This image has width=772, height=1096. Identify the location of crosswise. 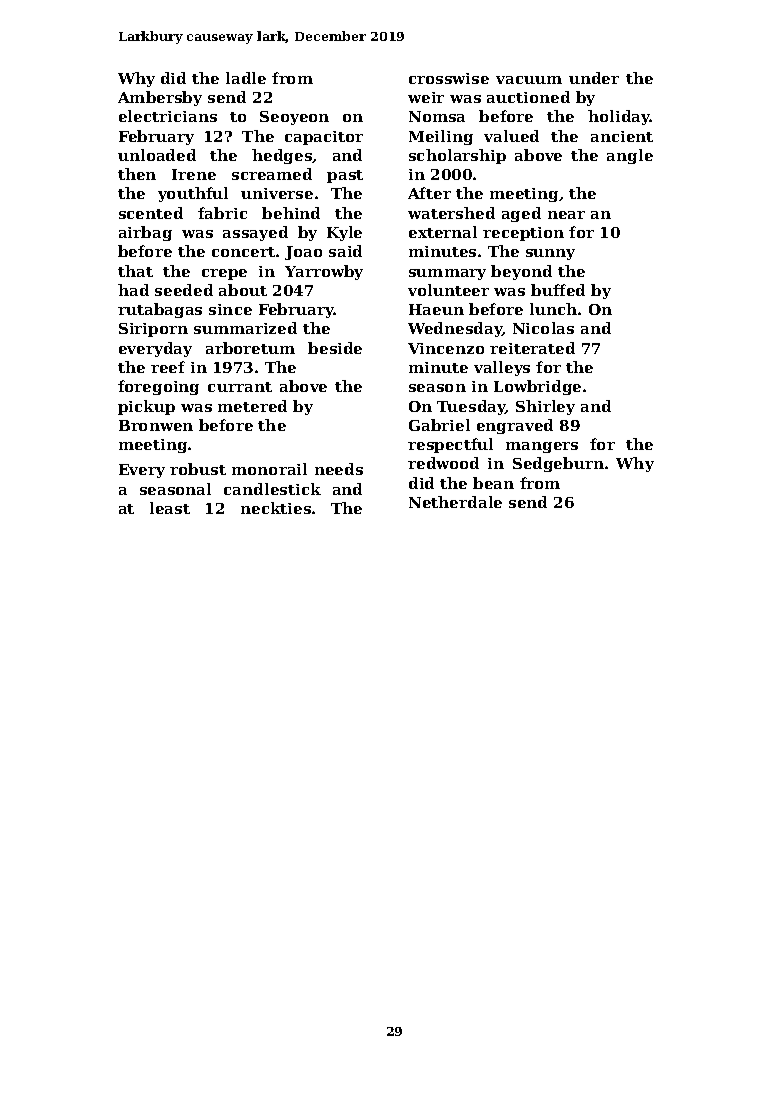
(449, 78).
